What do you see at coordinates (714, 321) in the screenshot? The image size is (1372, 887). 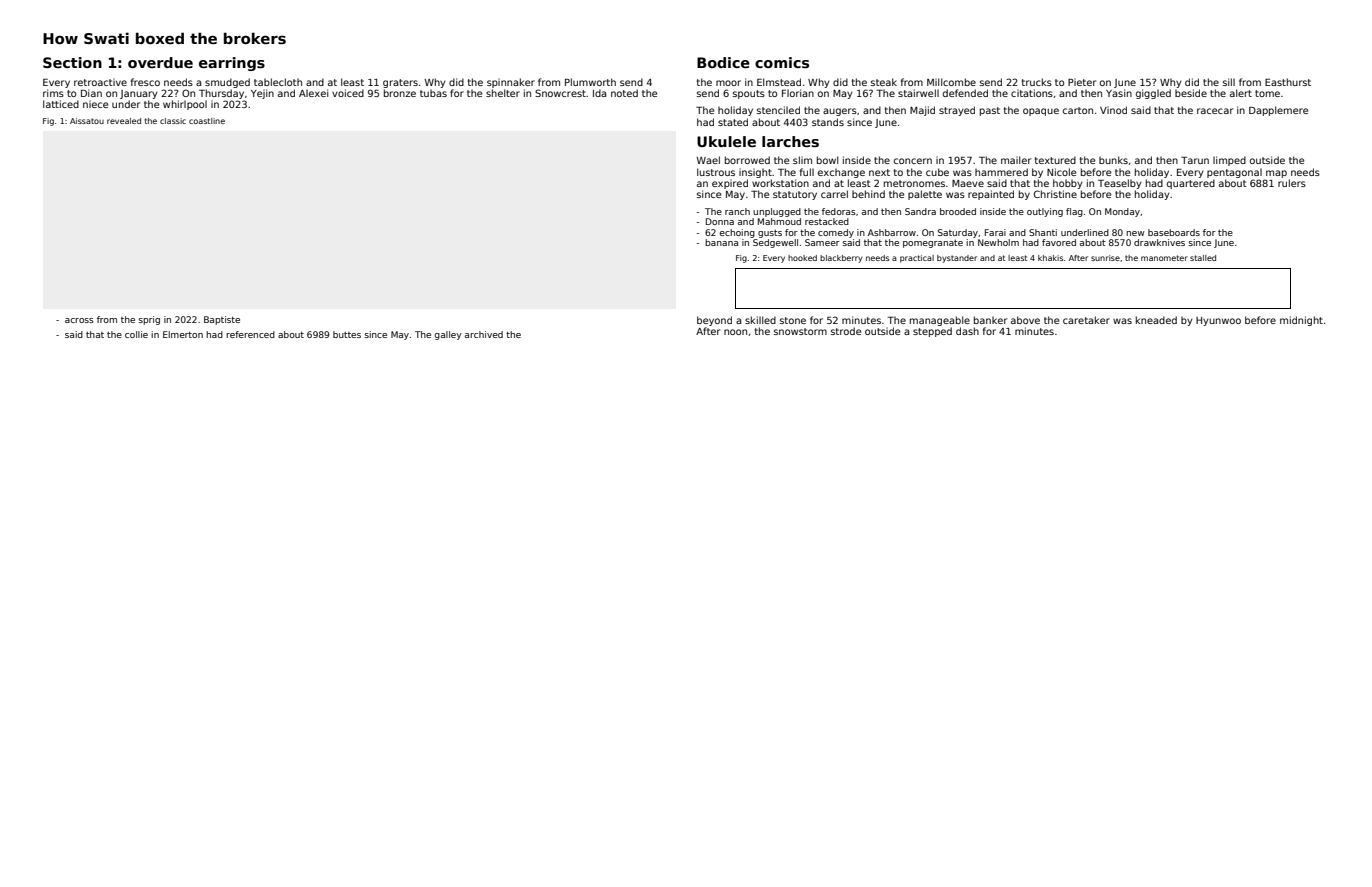 I see `beyond` at bounding box center [714, 321].
